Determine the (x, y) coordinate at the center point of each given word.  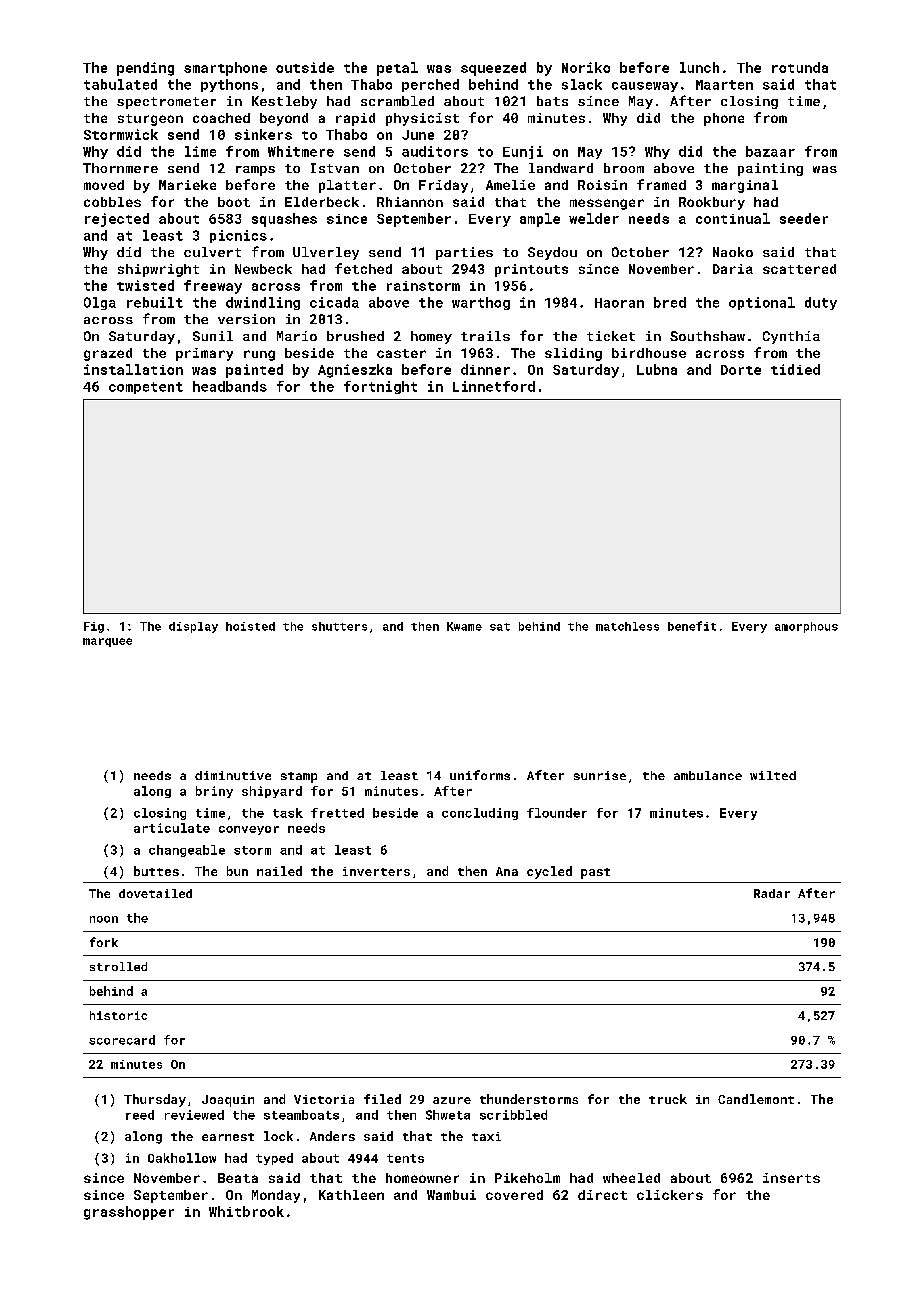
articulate (172, 828)
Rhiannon (410, 202)
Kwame (464, 626)
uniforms (480, 775)
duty (821, 303)
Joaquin (228, 1101)
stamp (299, 777)
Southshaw (707, 336)
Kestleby (284, 102)
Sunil (213, 336)
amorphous (806, 627)
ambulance (708, 775)
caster (401, 353)
